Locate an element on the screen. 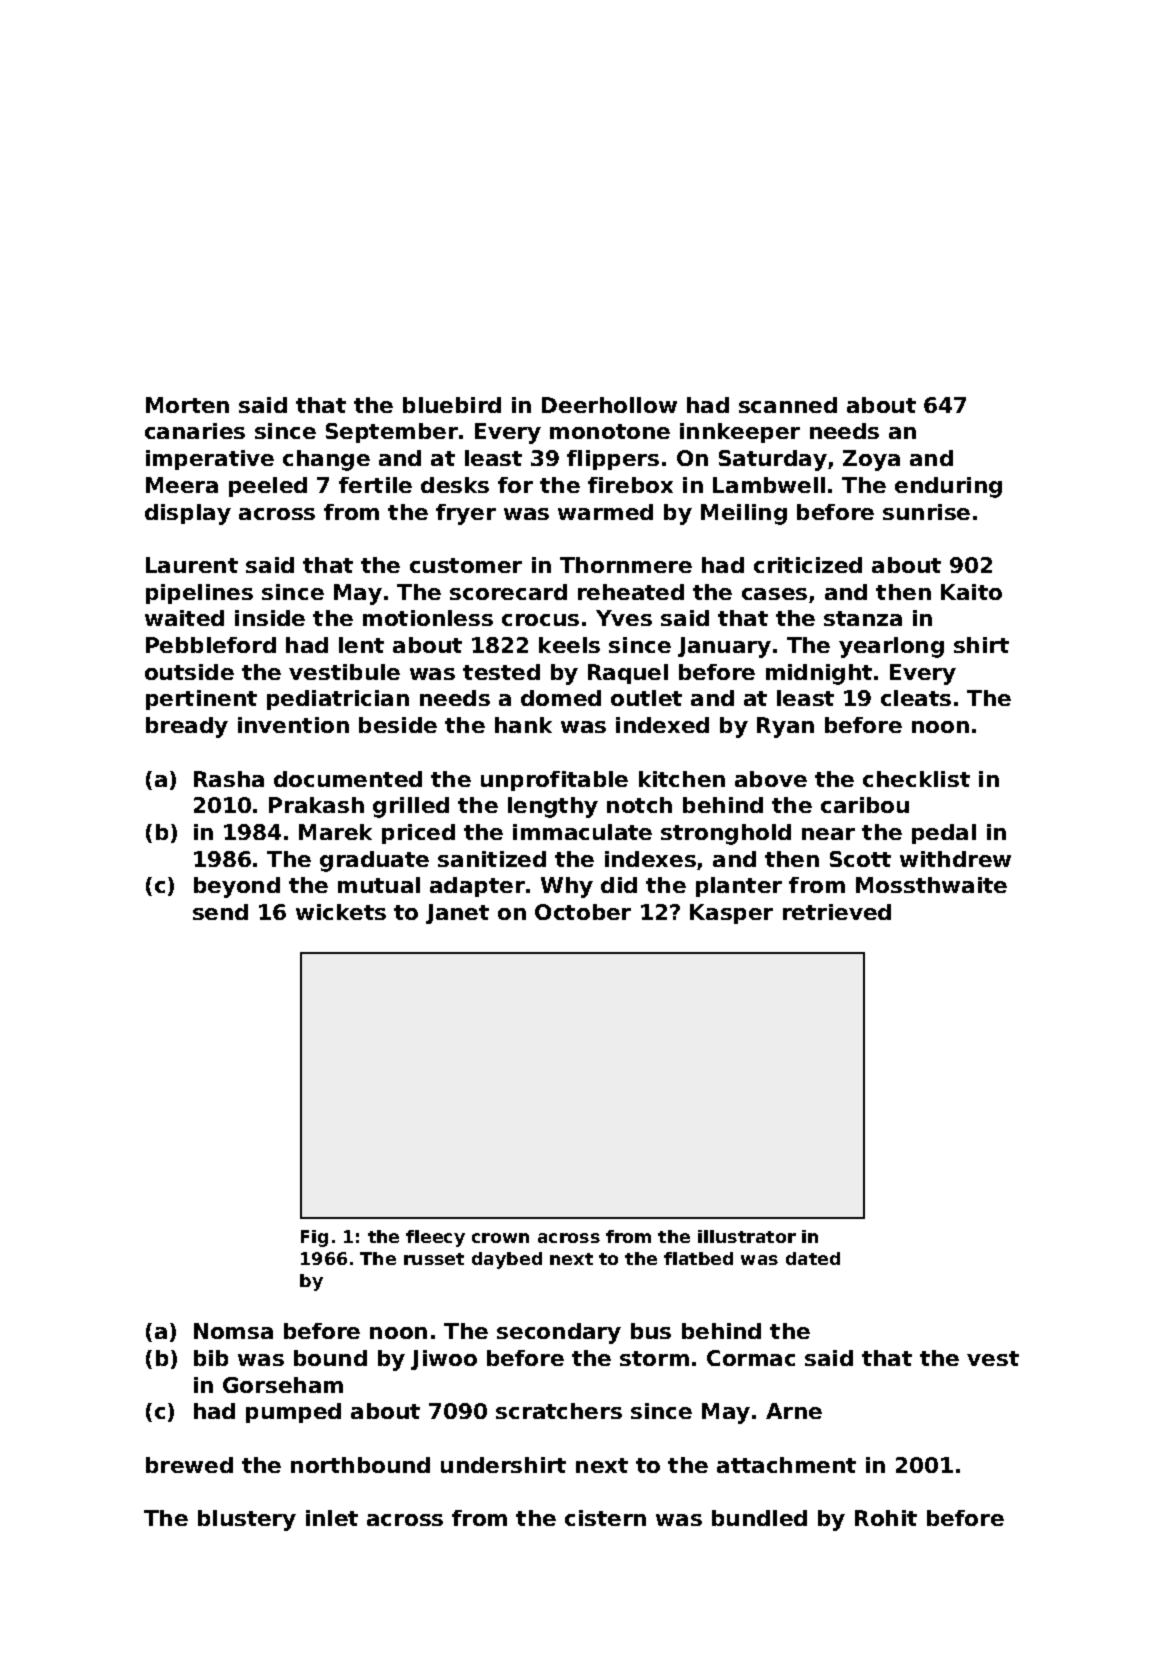 The height and width of the screenshot is (1654, 1165). blustery is located at coordinates (247, 1520).
